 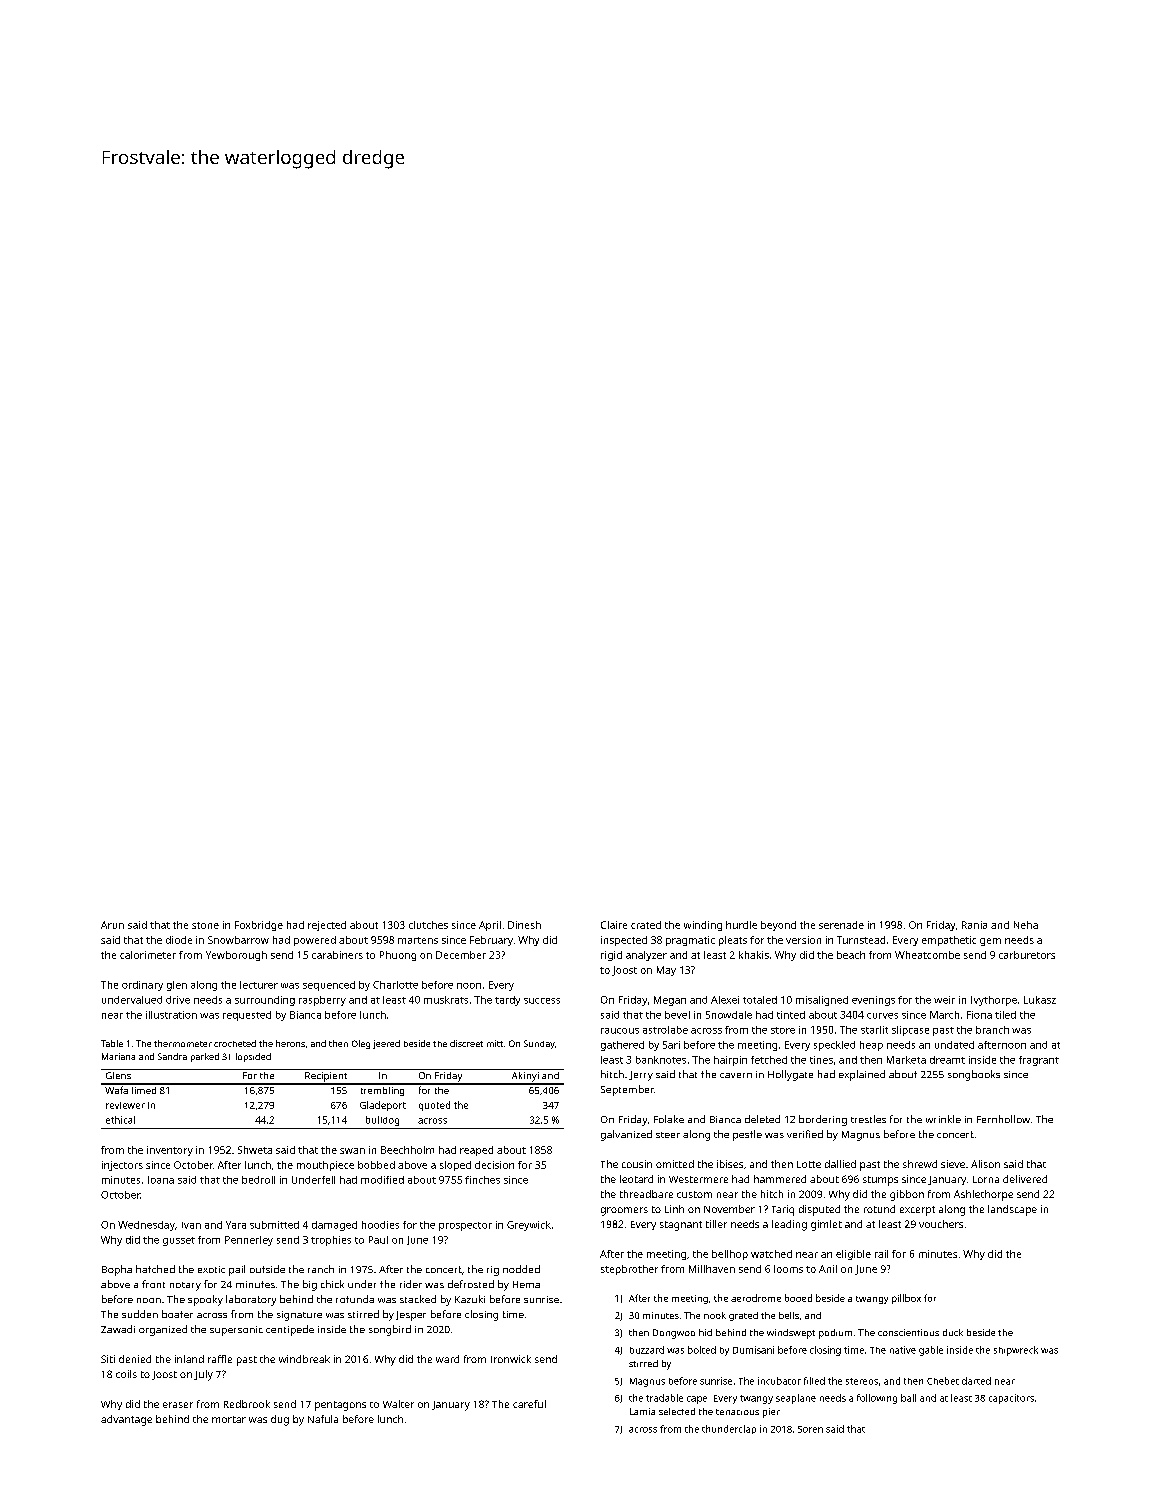 I want to click on raffle, so click(x=220, y=1359).
